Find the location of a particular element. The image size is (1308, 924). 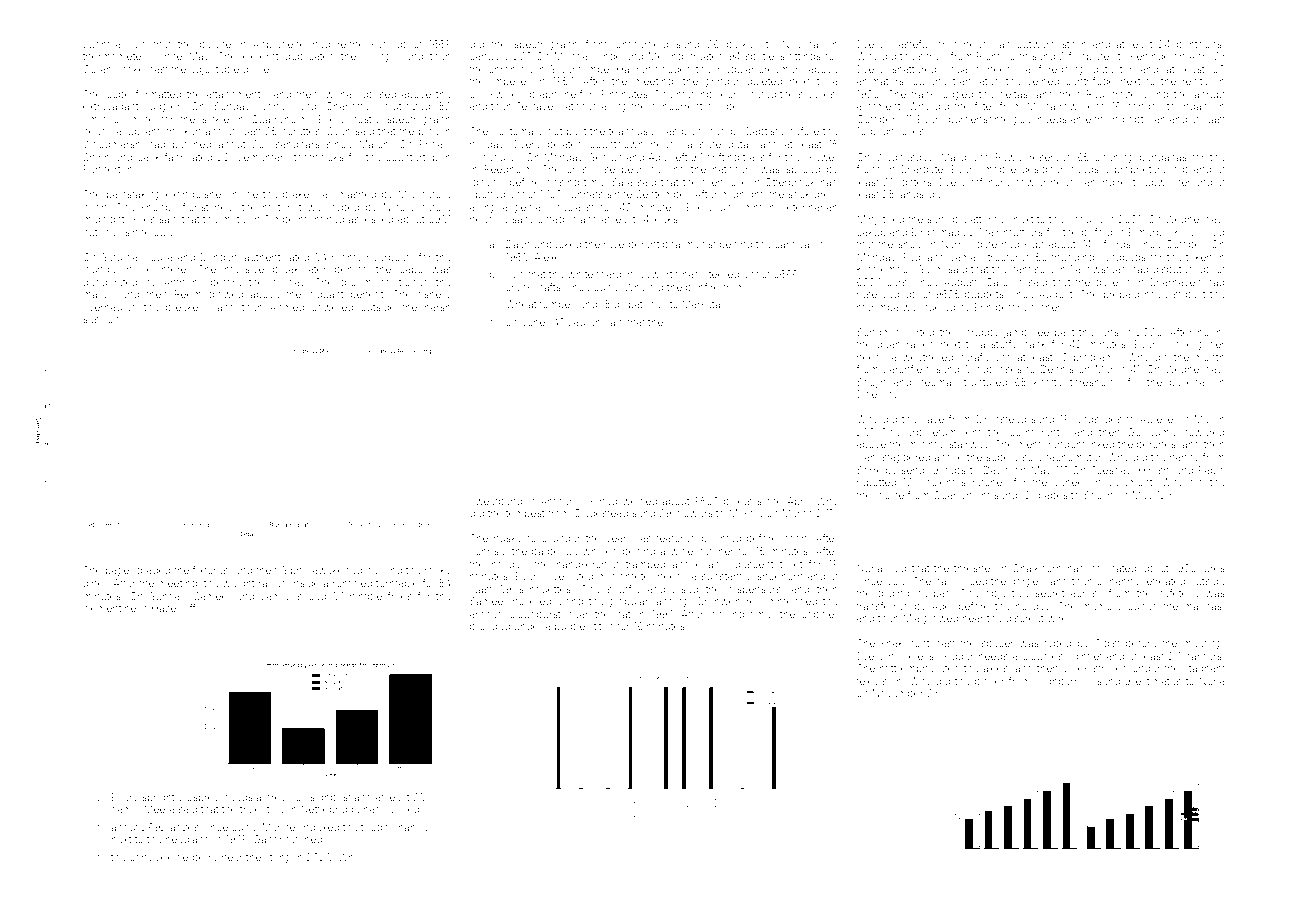

chance is located at coordinates (410, 827).
